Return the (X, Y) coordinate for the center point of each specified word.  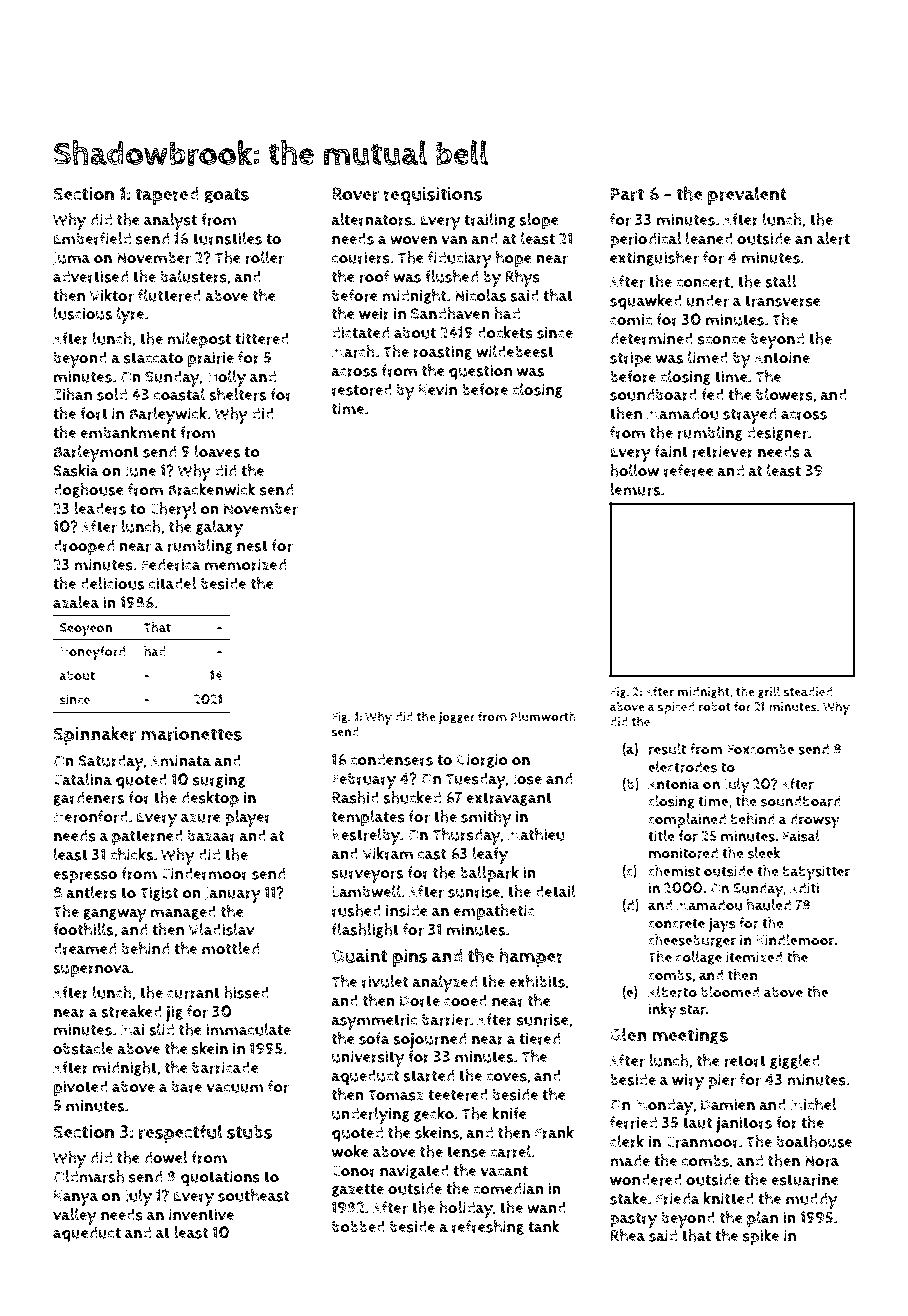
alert (833, 238)
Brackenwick (212, 489)
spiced (675, 708)
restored (362, 389)
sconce (722, 340)
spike (761, 1237)
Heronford (91, 816)
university (368, 1058)
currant (193, 993)
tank (544, 1226)
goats (226, 196)
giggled (795, 1061)
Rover (355, 194)
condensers (391, 759)
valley (74, 1216)
